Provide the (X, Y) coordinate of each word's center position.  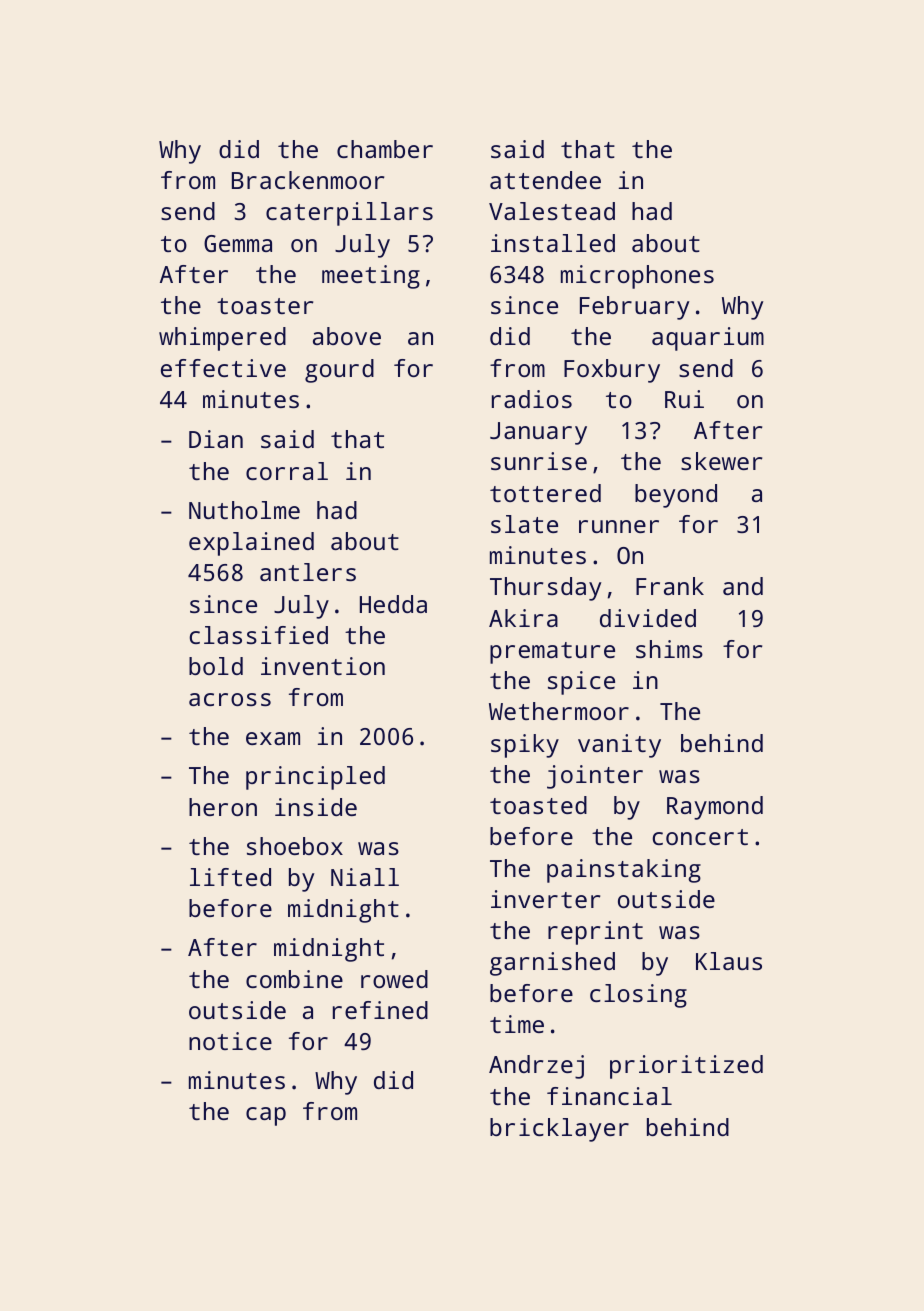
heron (223, 807)
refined (380, 1010)
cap (266, 1116)
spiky (525, 746)
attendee (545, 180)
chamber (385, 149)
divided (648, 618)
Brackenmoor (308, 180)
